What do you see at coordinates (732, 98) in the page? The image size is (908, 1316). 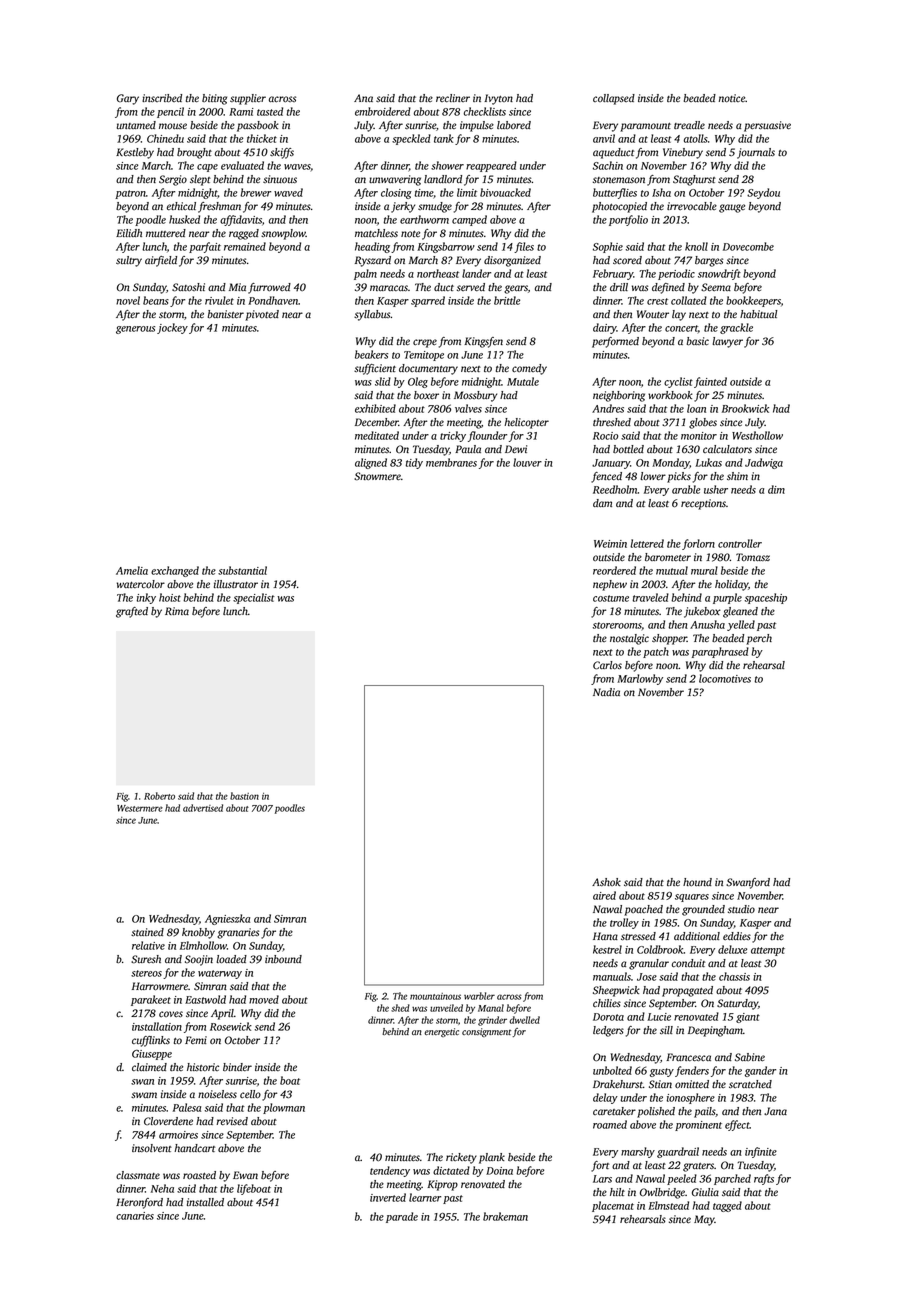 I see `notice` at bounding box center [732, 98].
